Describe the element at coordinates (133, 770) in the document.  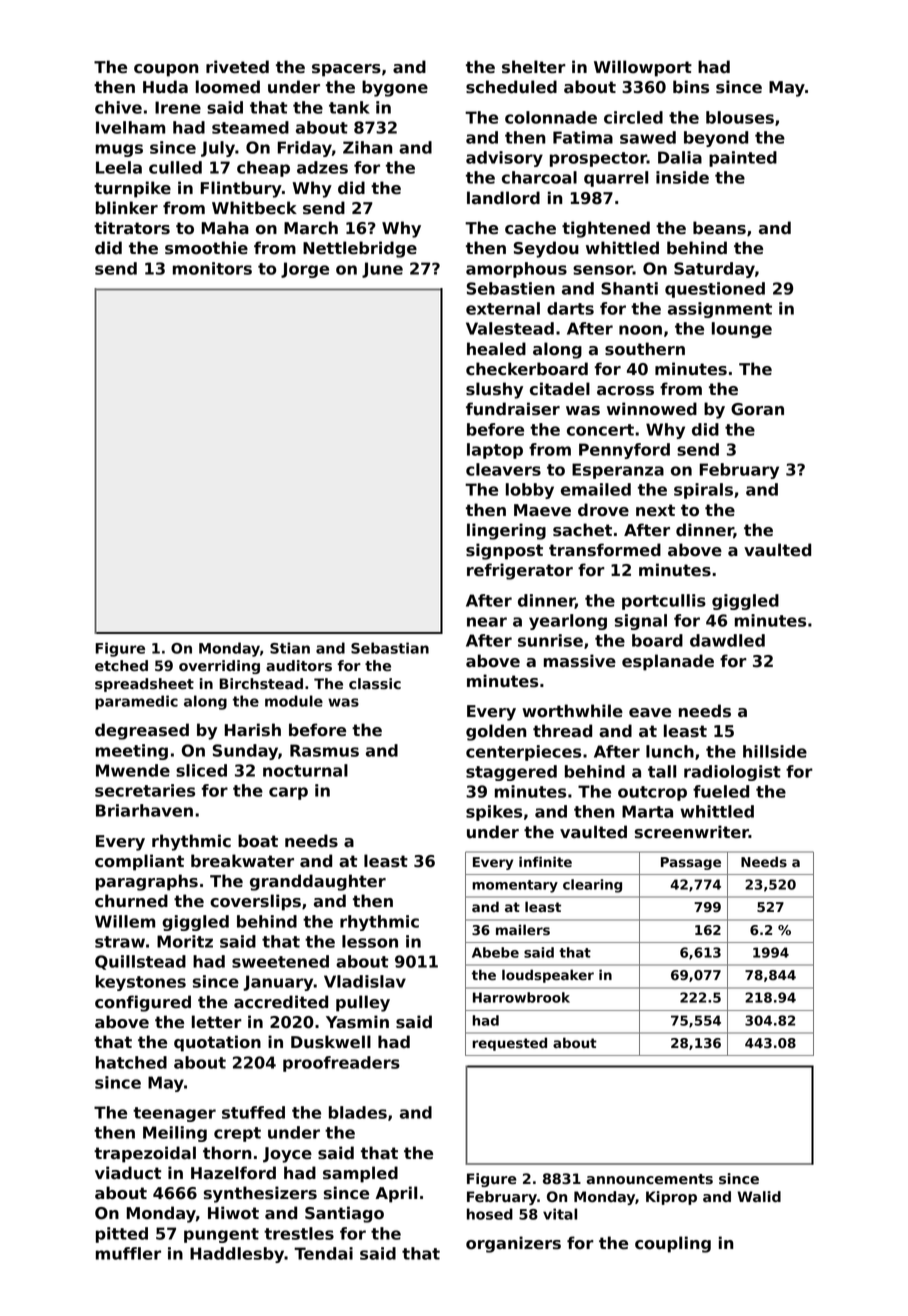
I see `Mwende` at that location.
